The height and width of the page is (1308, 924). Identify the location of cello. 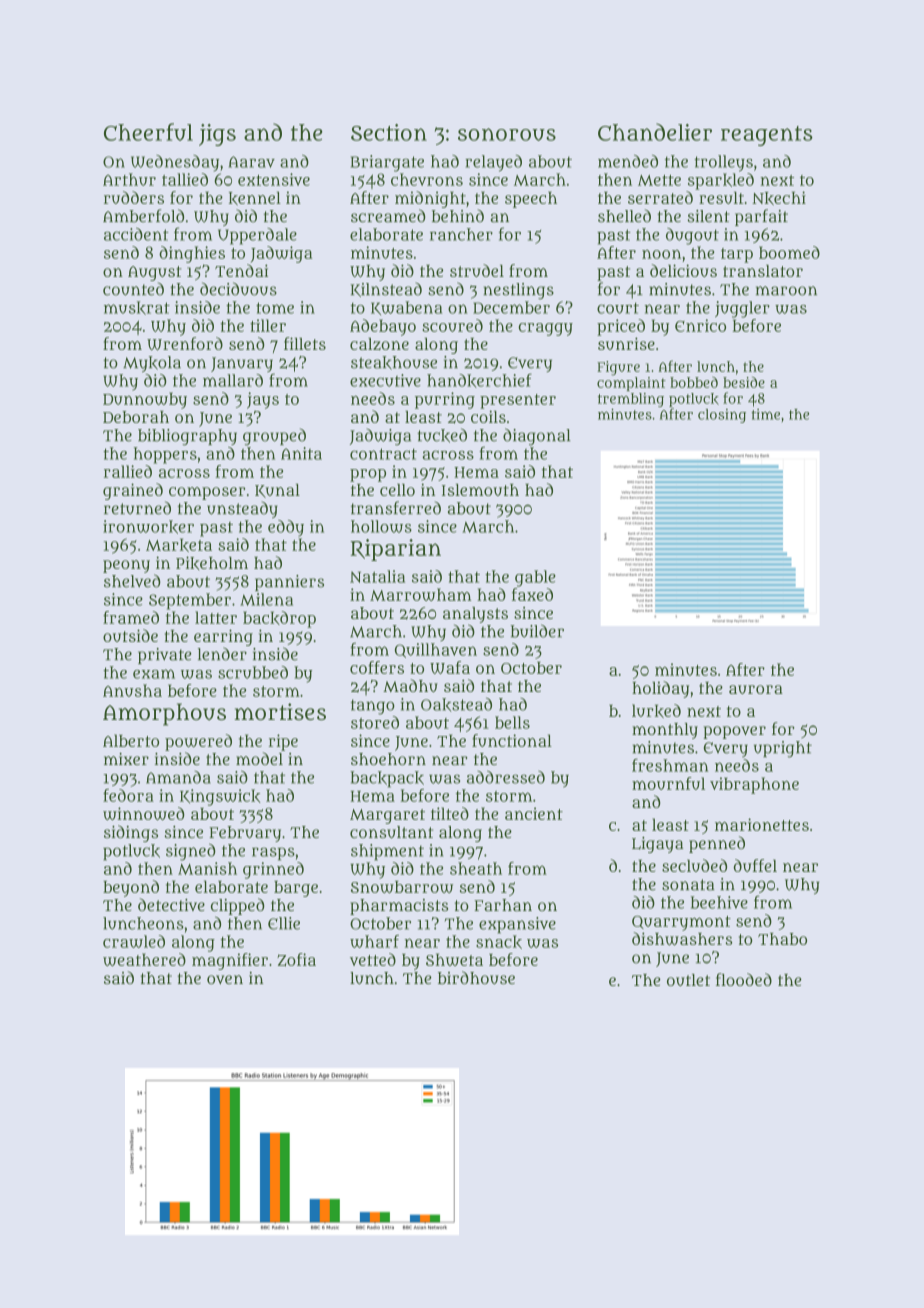
(397, 490).
